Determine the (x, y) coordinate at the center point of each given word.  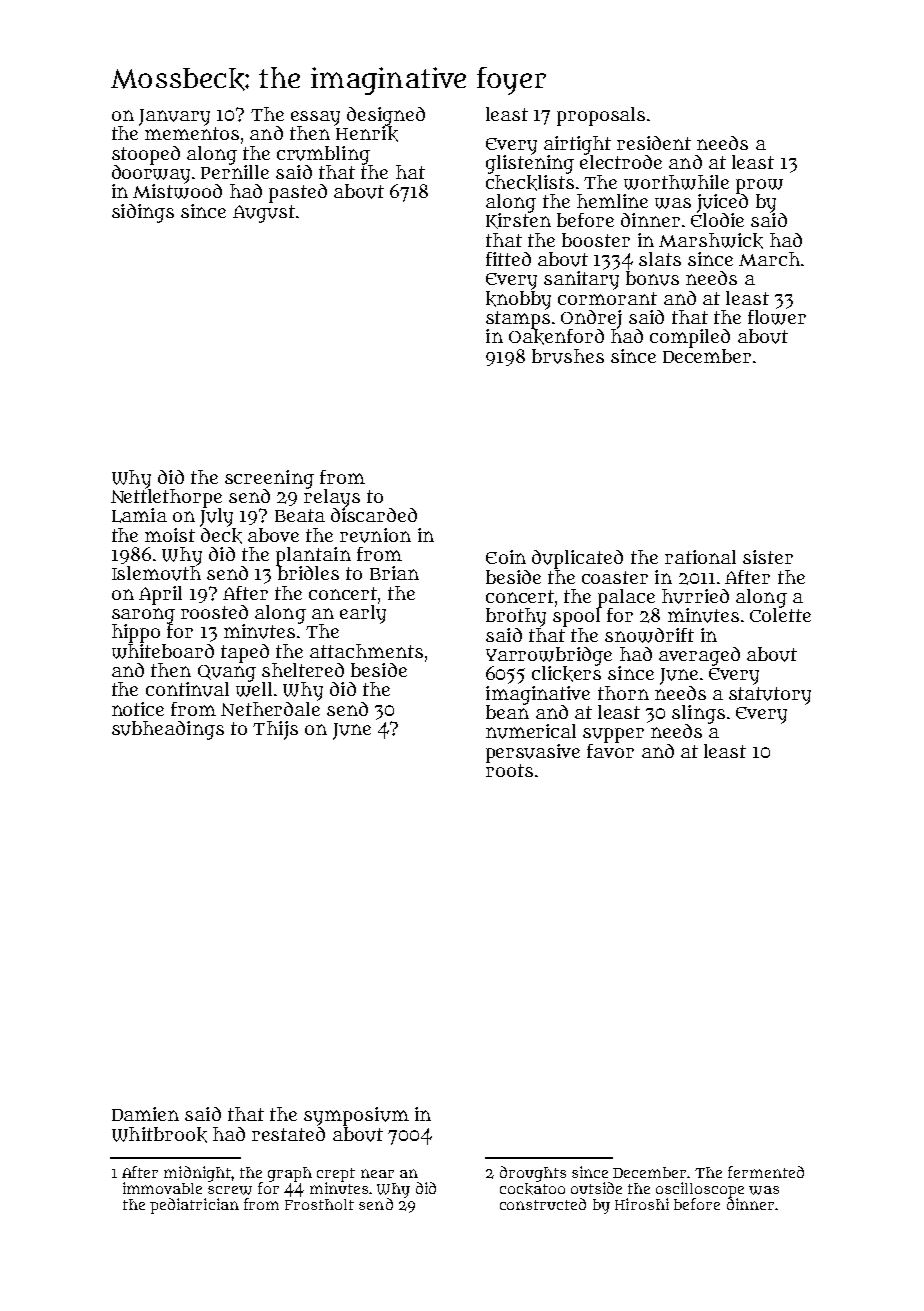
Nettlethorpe (166, 498)
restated (288, 1134)
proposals (601, 116)
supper (613, 735)
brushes (568, 356)
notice (138, 709)
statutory (770, 696)
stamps (518, 320)
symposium (356, 1116)
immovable (162, 1188)
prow (759, 186)
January (174, 117)
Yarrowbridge (549, 656)
